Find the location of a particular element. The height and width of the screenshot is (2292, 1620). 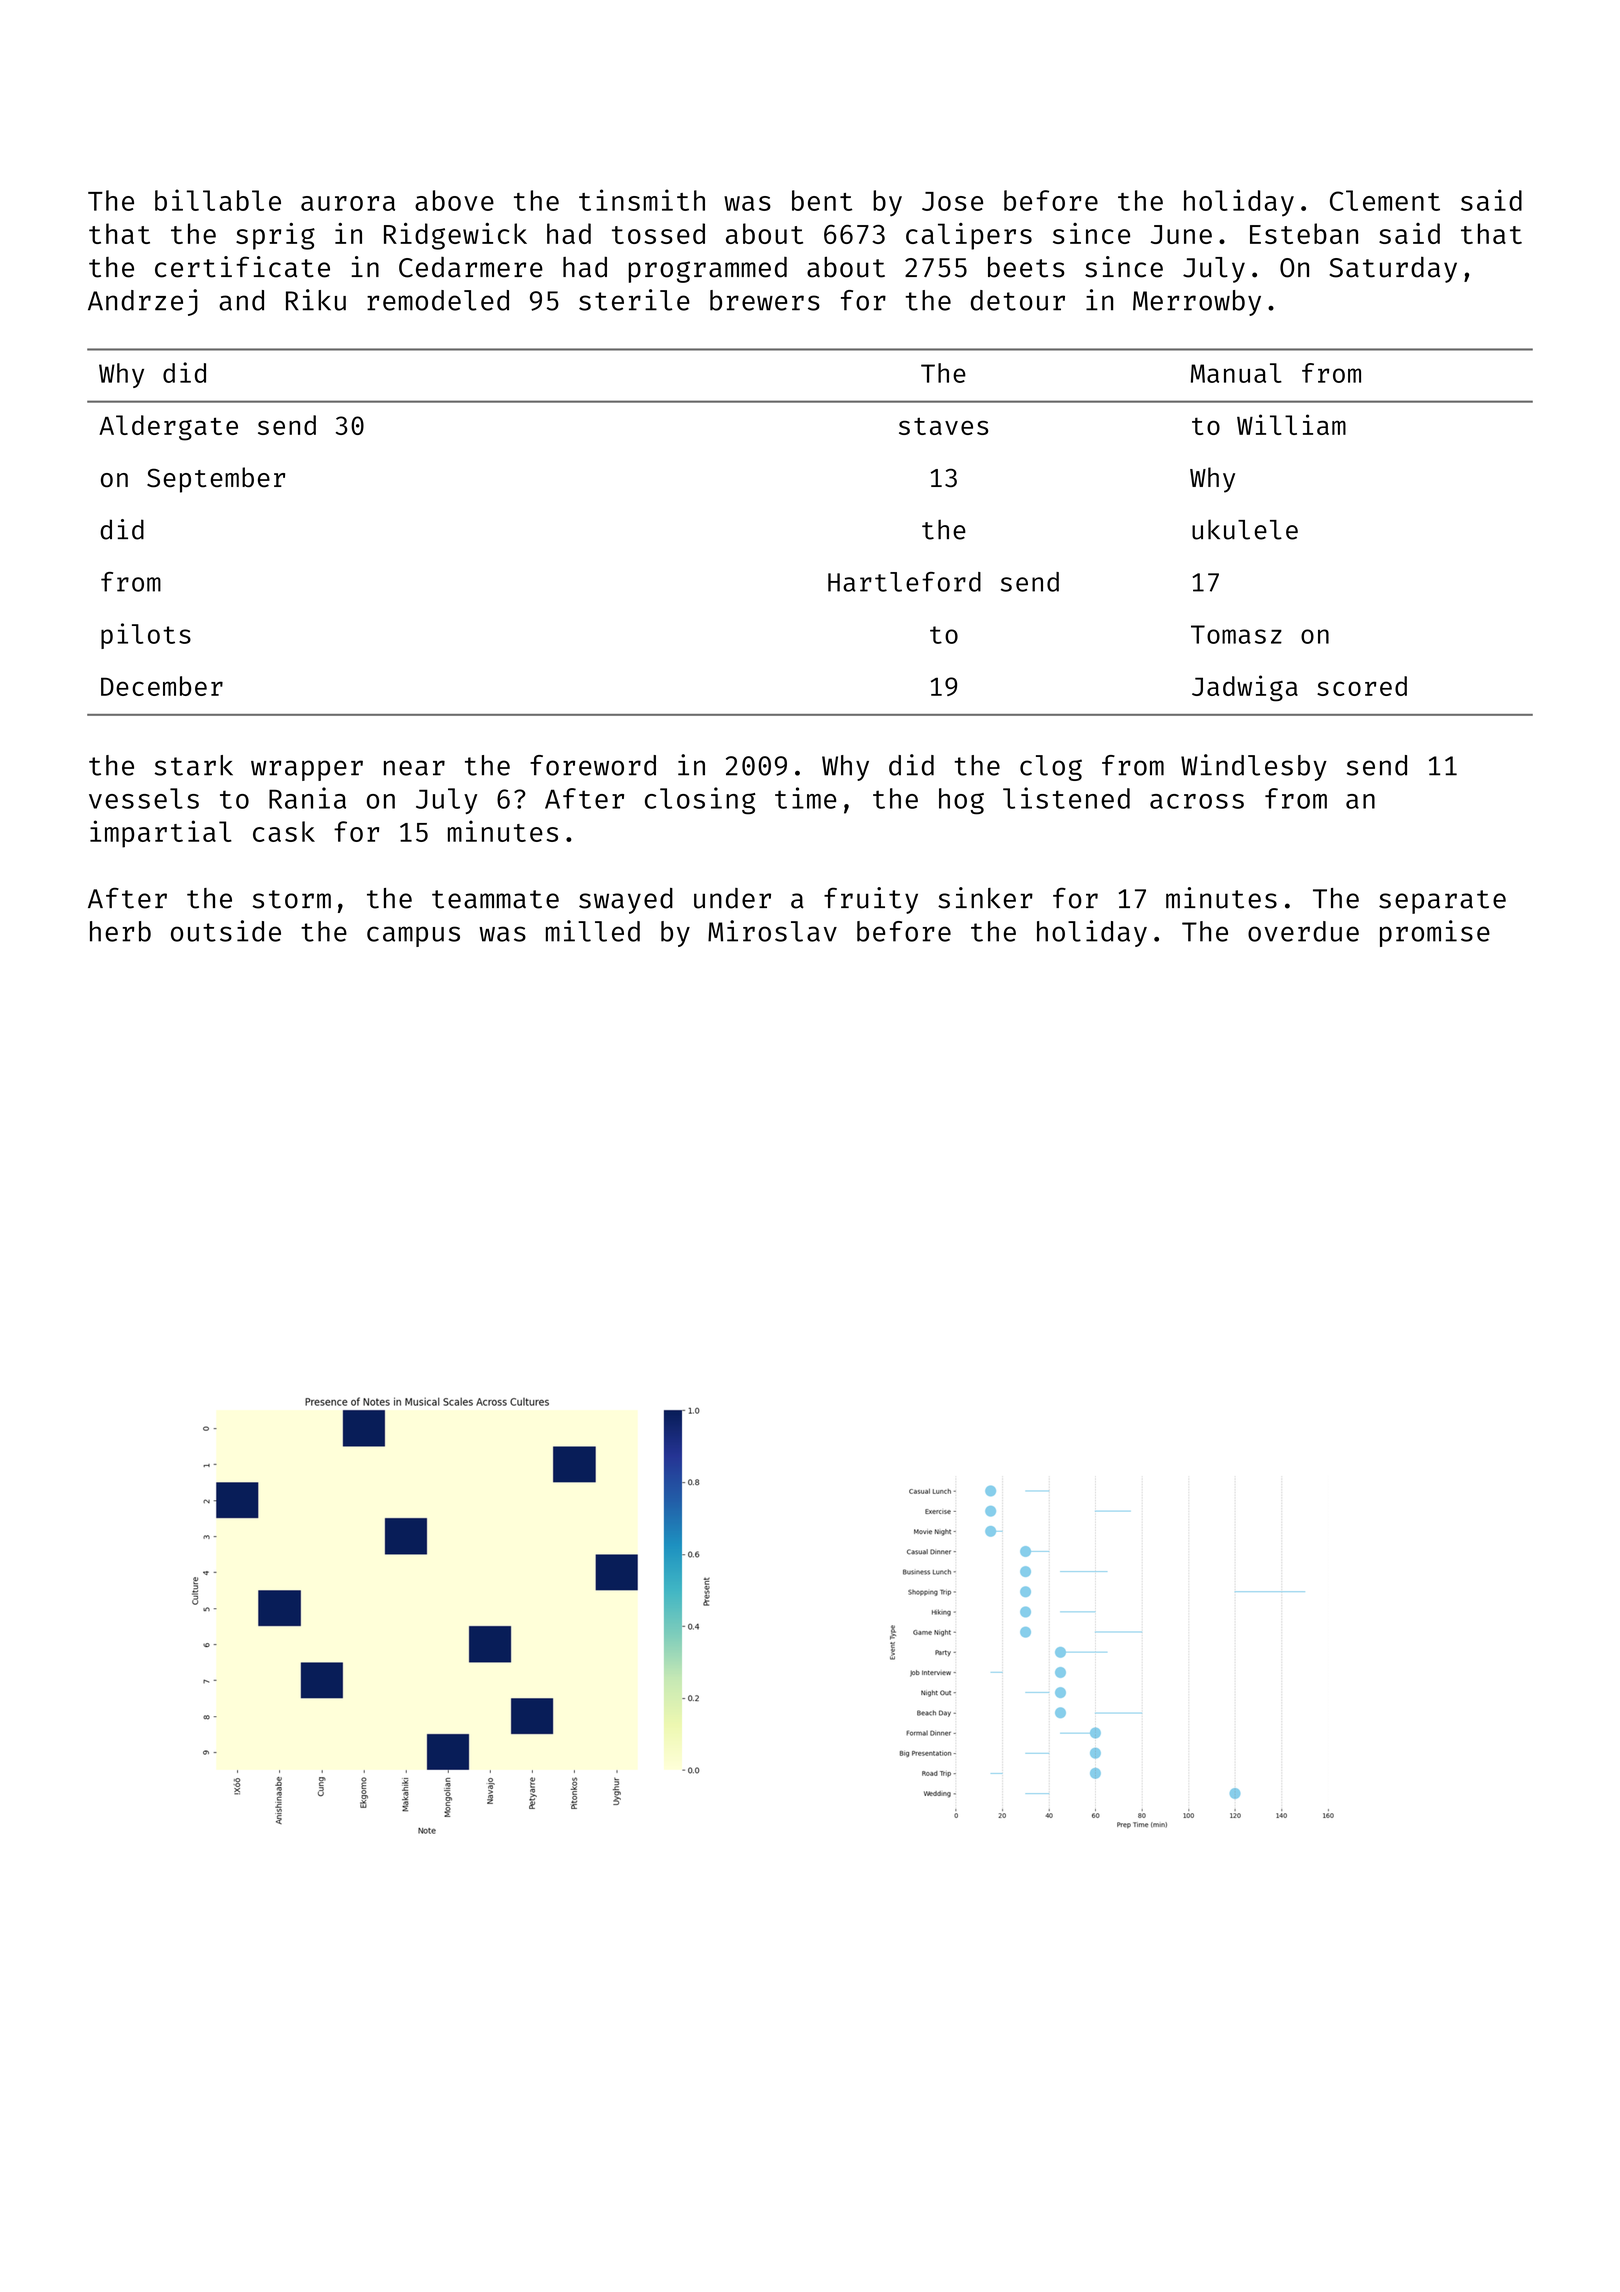

Aldergate is located at coordinates (168, 428).
